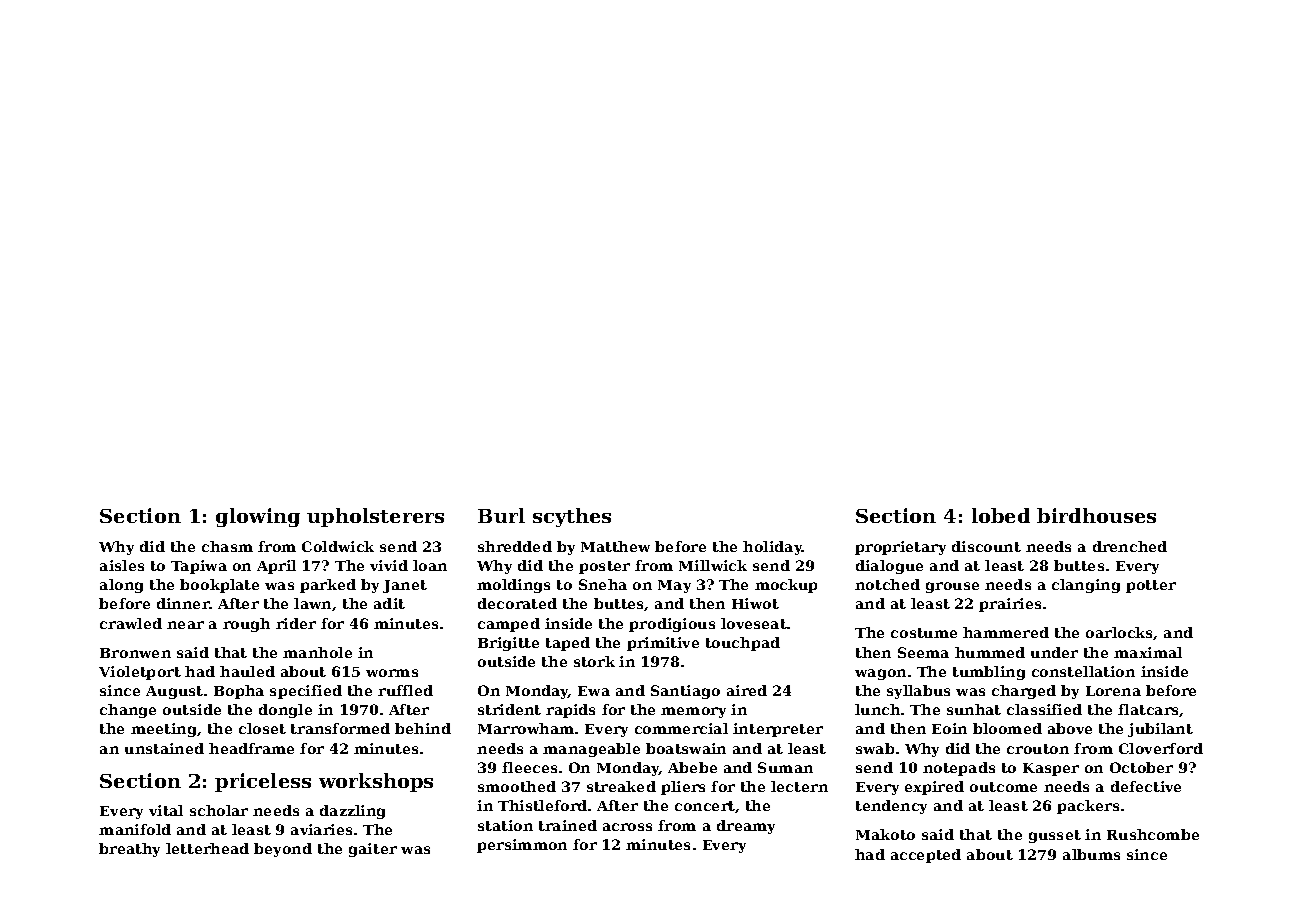 The height and width of the image is (924, 1308). What do you see at coordinates (568, 644) in the image?
I see `taped` at bounding box center [568, 644].
